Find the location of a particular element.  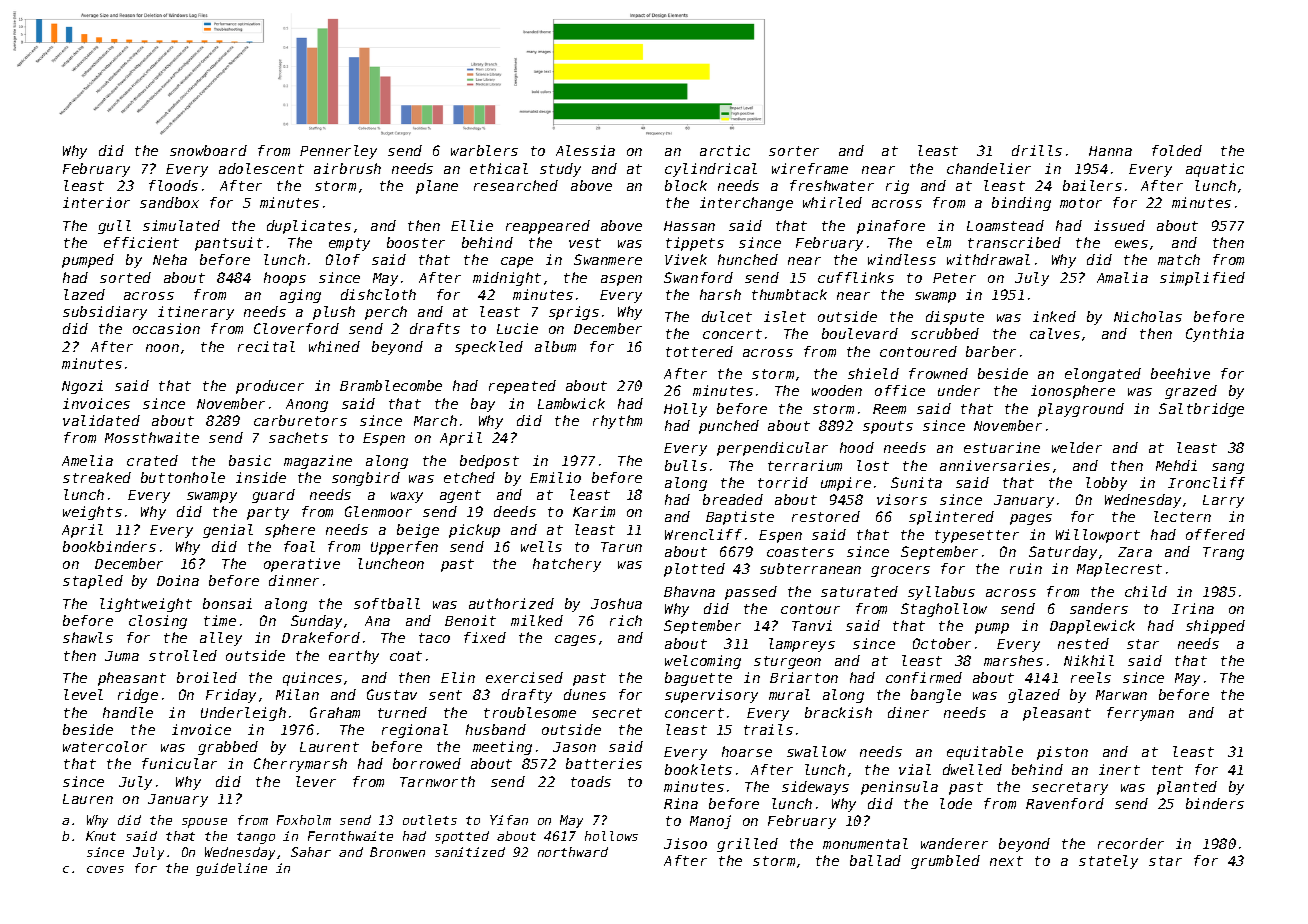

simulated is located at coordinates (181, 225).
